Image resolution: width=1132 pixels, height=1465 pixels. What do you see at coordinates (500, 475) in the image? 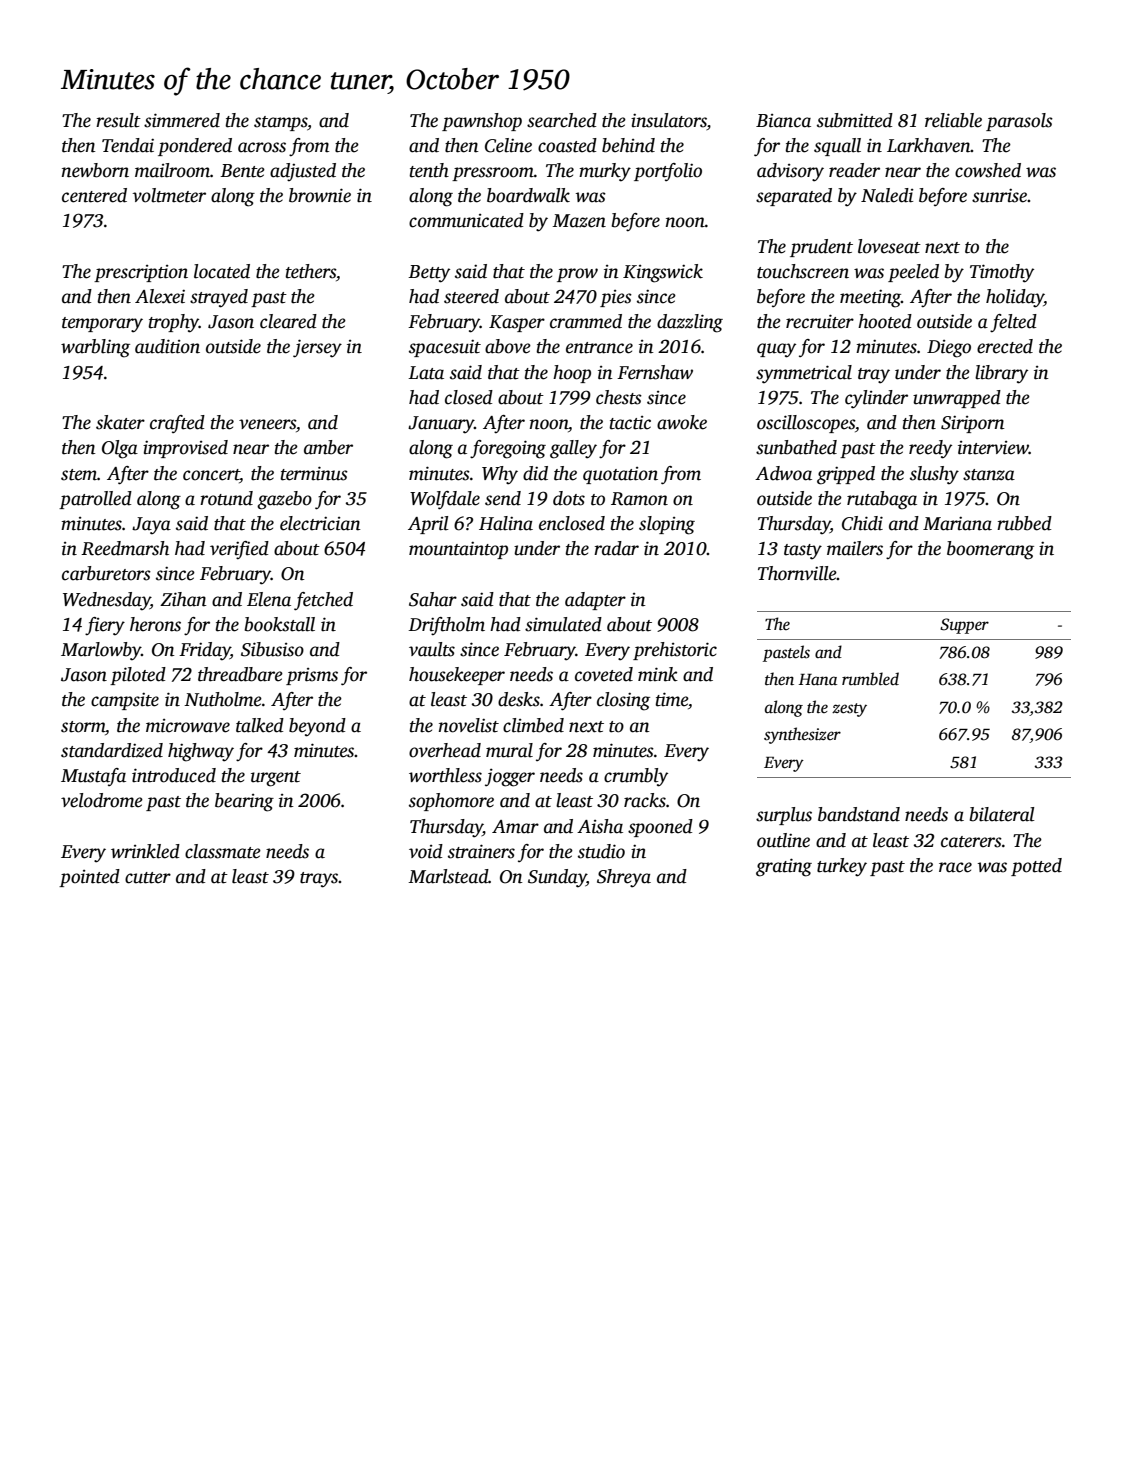
I see `Why` at bounding box center [500, 475].
